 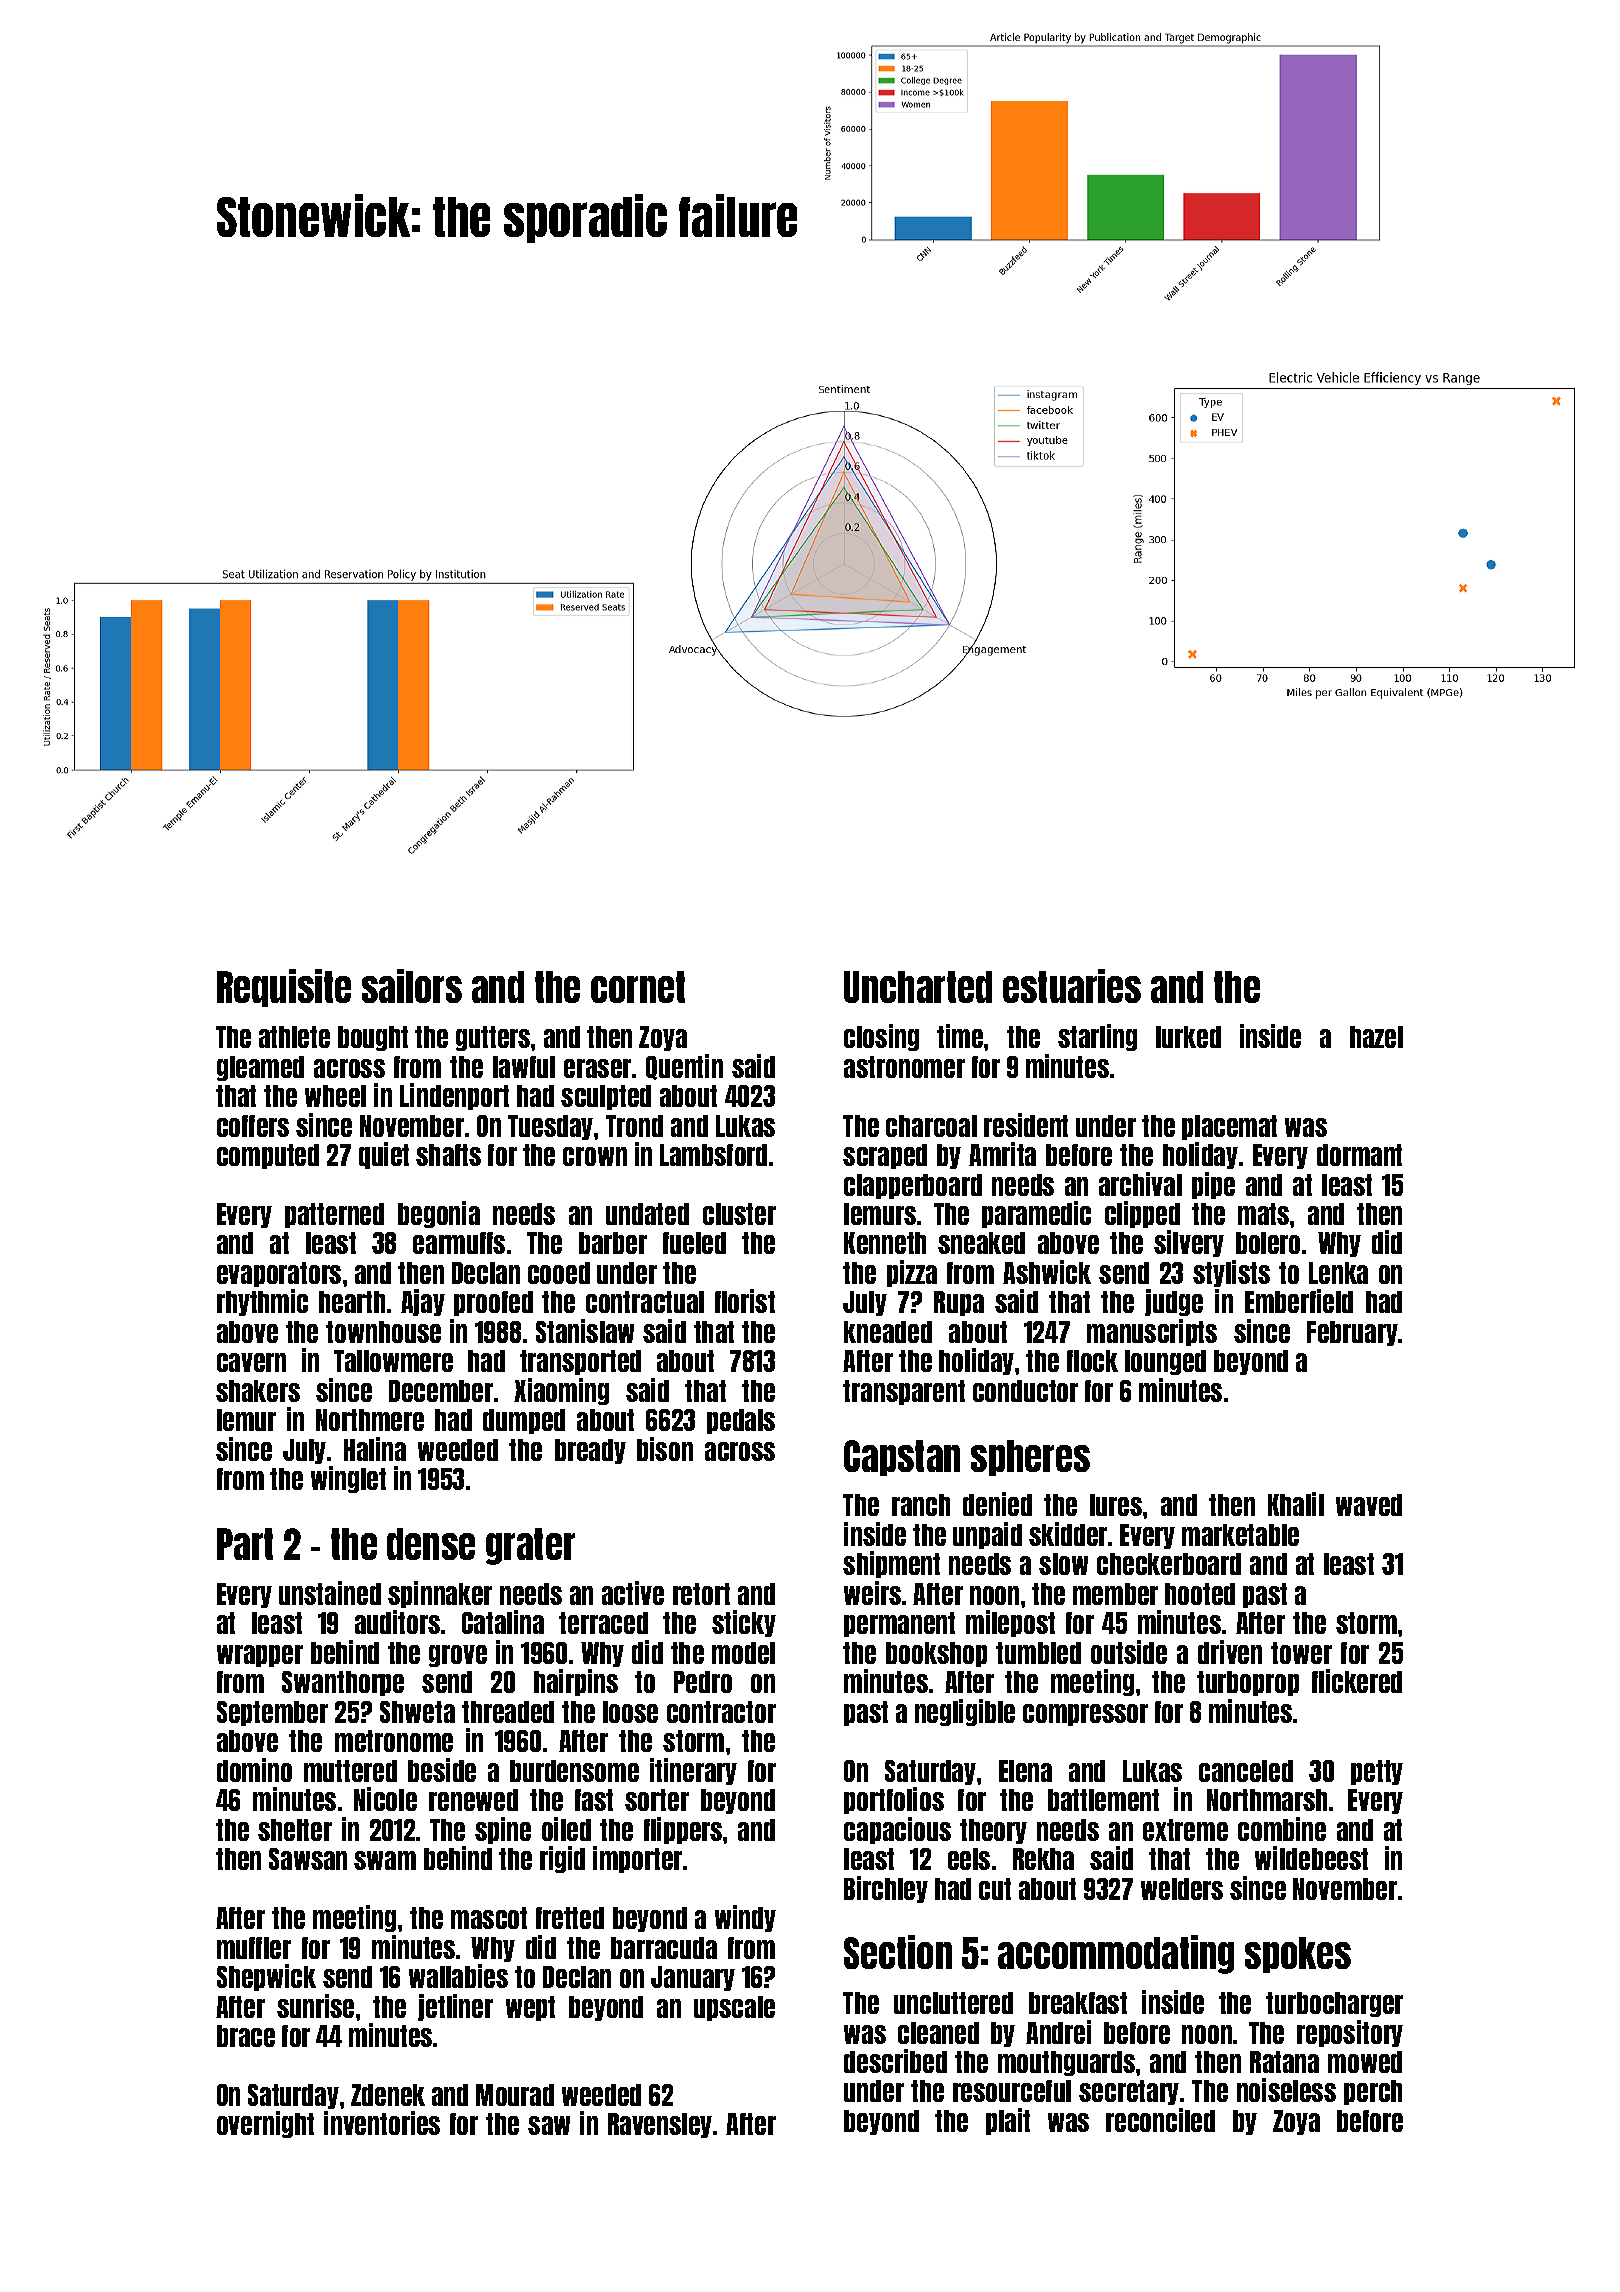 What do you see at coordinates (1301, 1653) in the screenshot?
I see `tower` at bounding box center [1301, 1653].
